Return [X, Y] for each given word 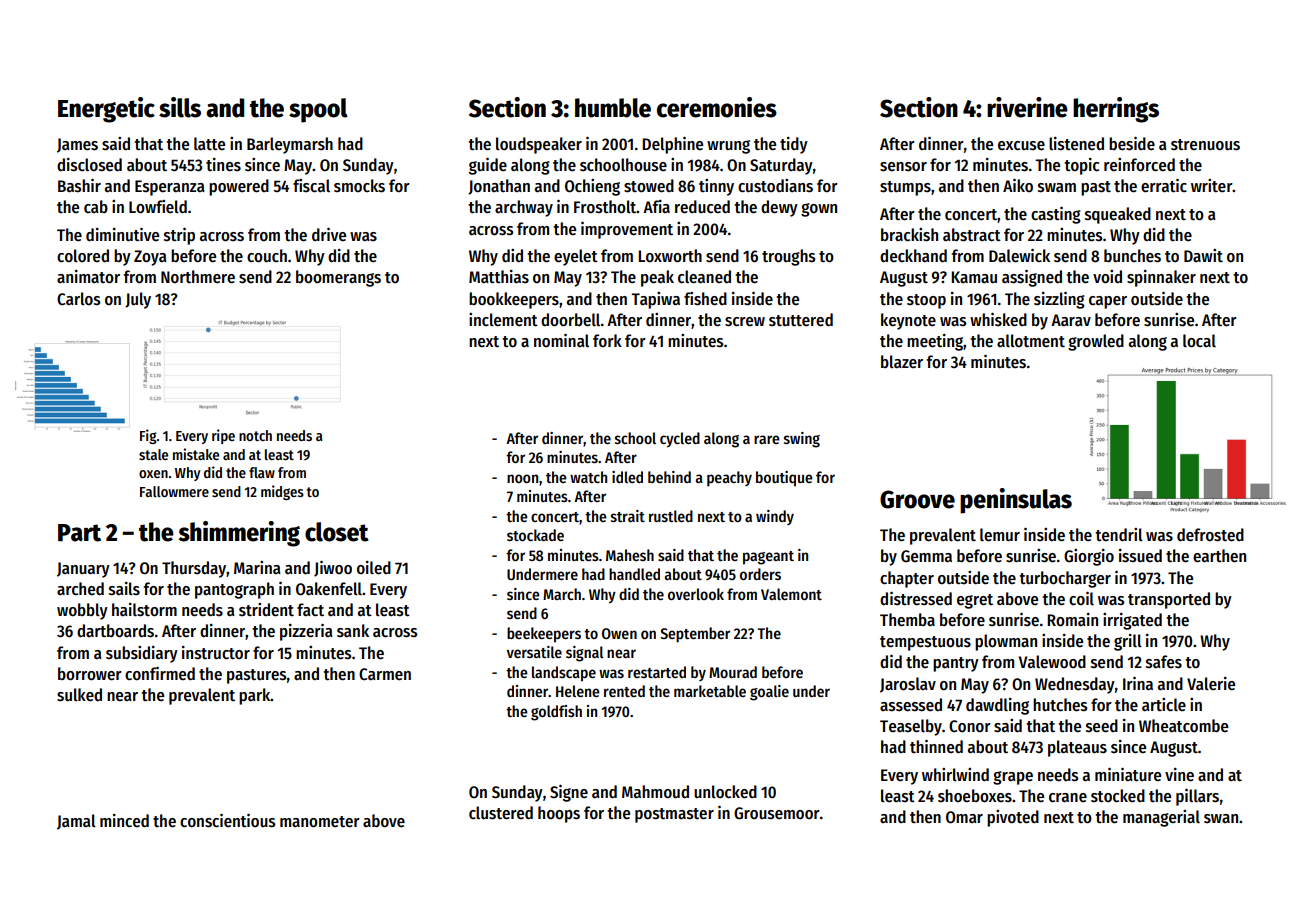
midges [282, 492]
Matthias [499, 277]
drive [329, 235]
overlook [696, 594]
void [1107, 277]
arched [80, 589]
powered [239, 187]
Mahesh [630, 555]
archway [524, 208]
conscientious [227, 821]
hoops [559, 814]
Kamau [974, 277]
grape [1013, 778]
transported [1169, 600]
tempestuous [925, 643]
